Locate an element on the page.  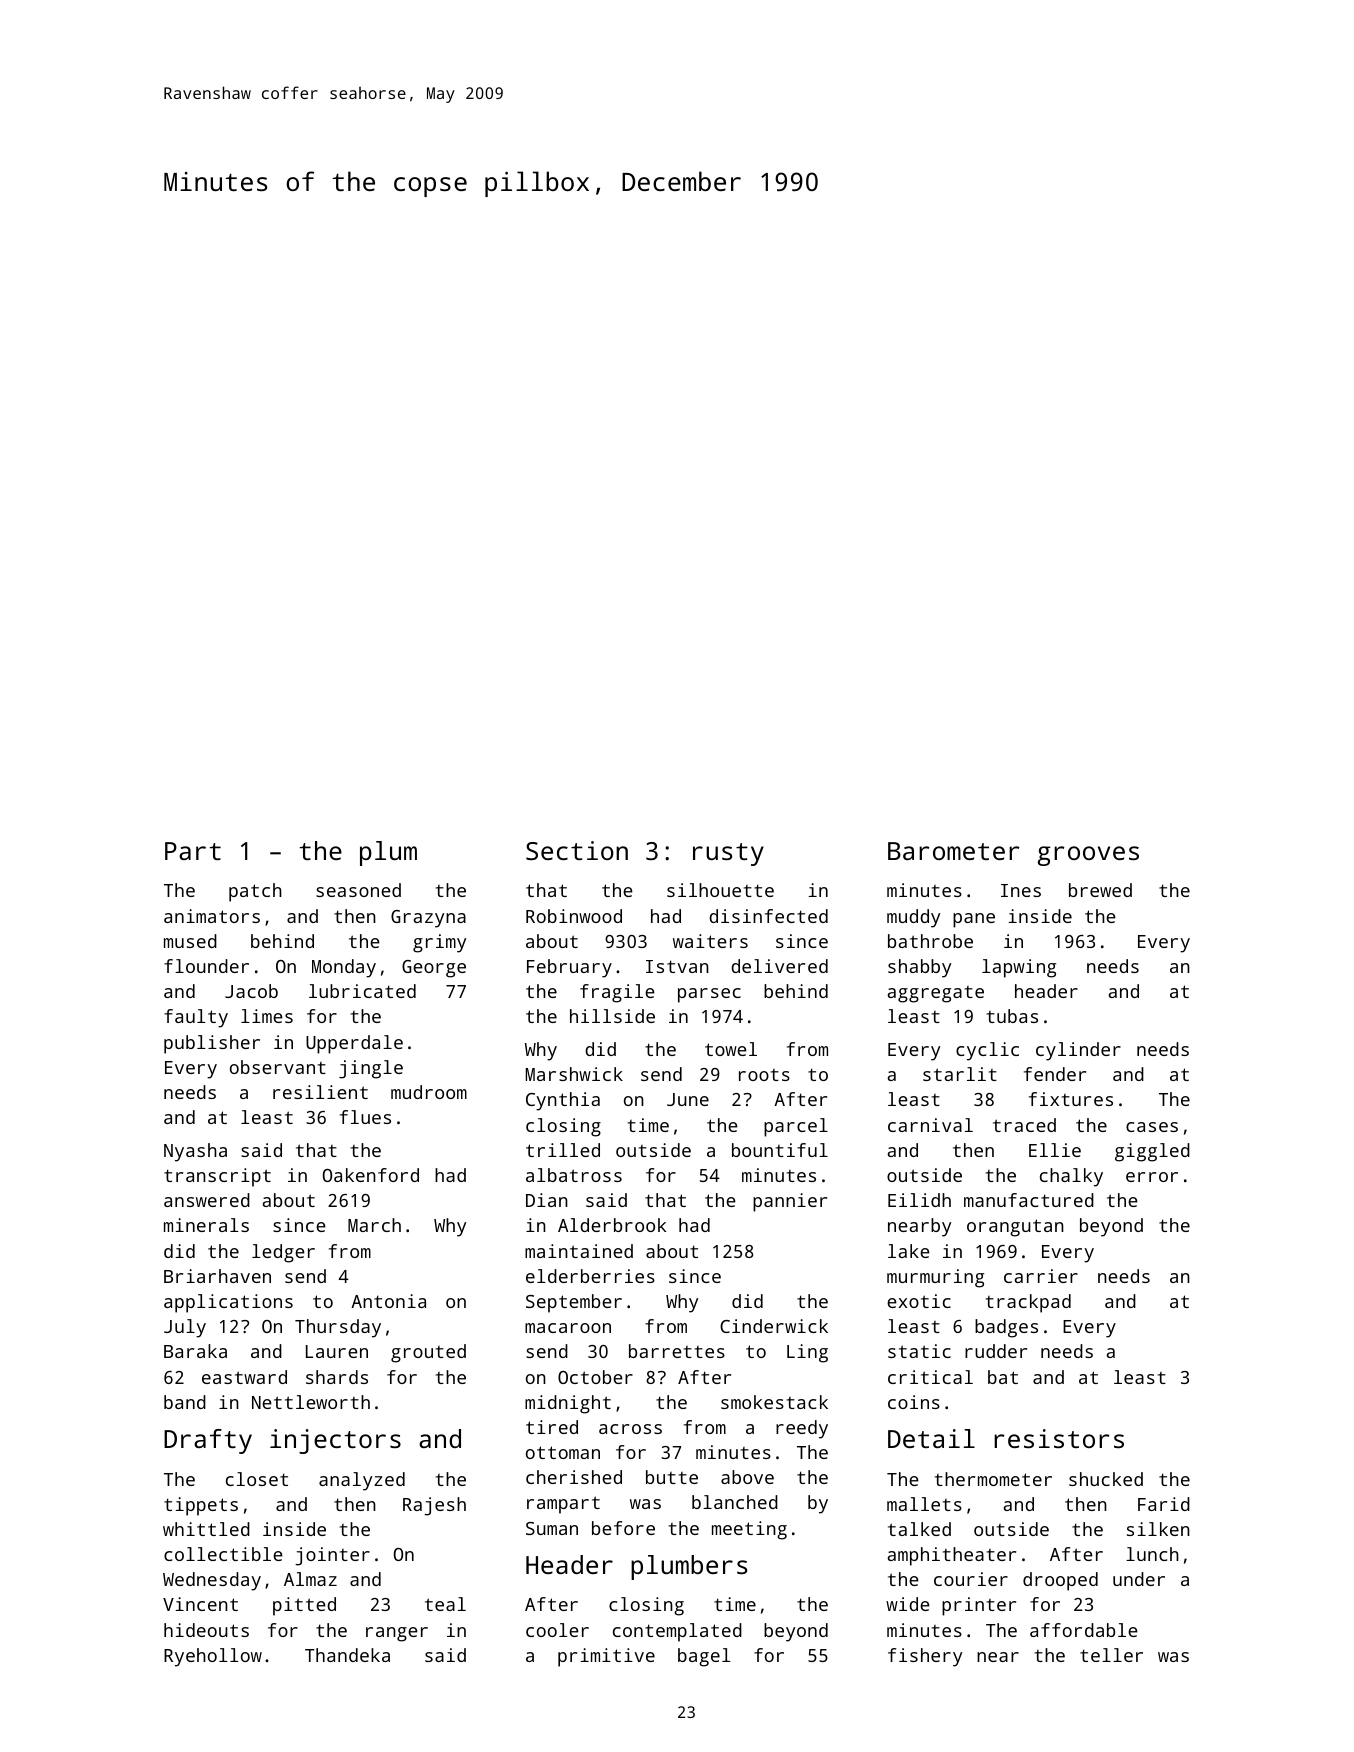
rudder is located at coordinates (996, 1351).
